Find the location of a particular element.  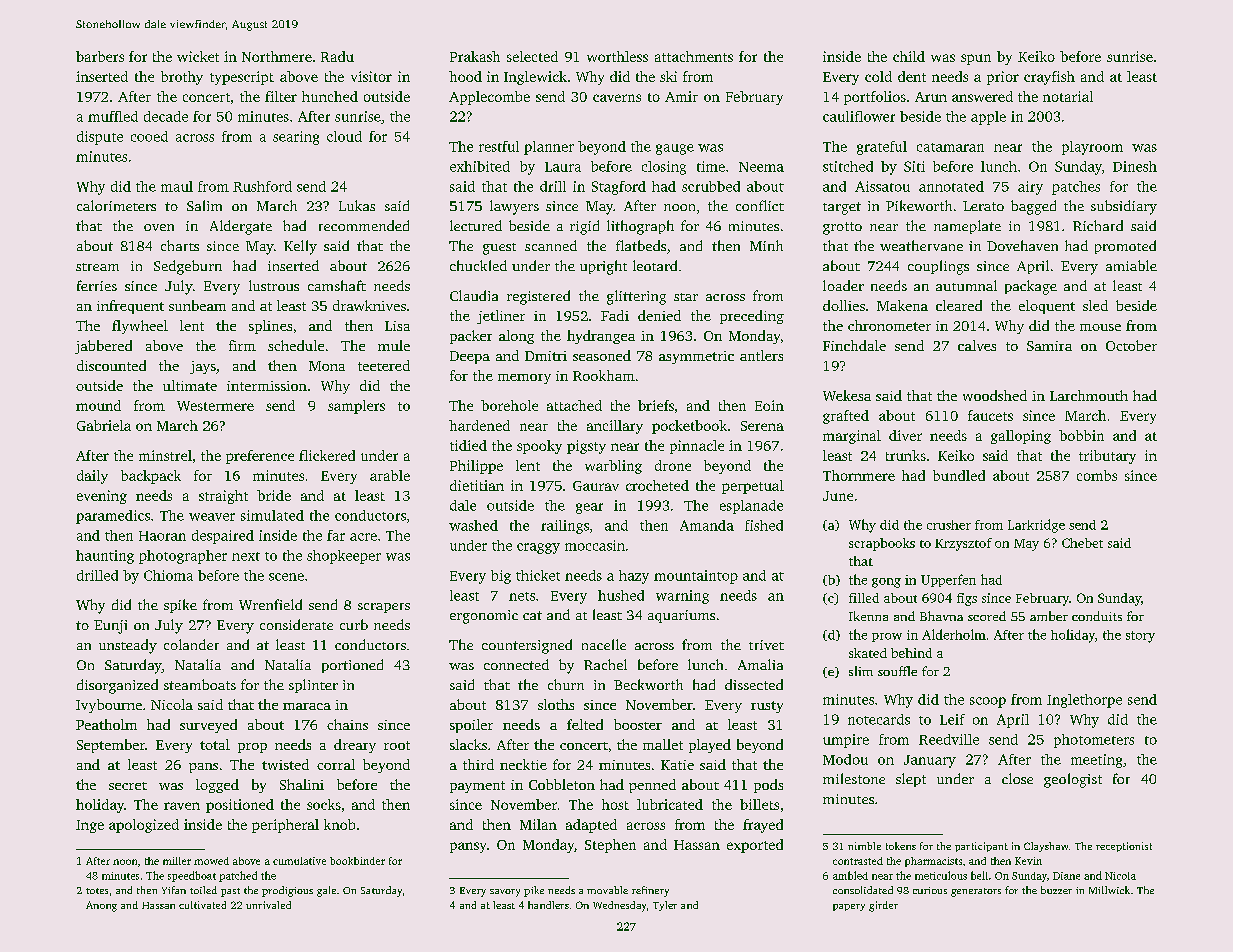

typescript is located at coordinates (242, 78).
